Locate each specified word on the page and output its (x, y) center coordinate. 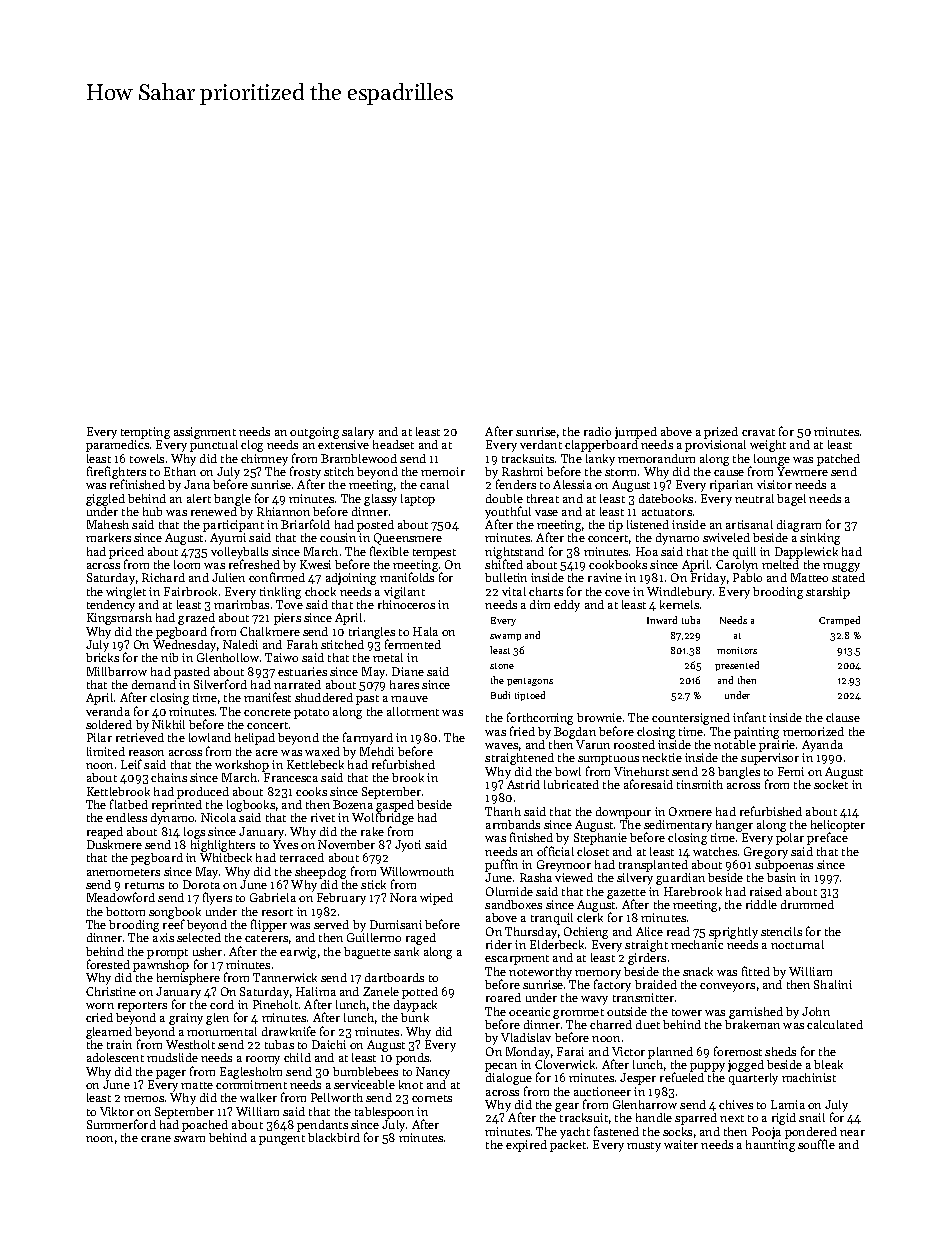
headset (393, 444)
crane (156, 1139)
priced (126, 553)
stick (373, 884)
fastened (616, 1131)
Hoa (647, 551)
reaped (105, 833)
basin (781, 877)
